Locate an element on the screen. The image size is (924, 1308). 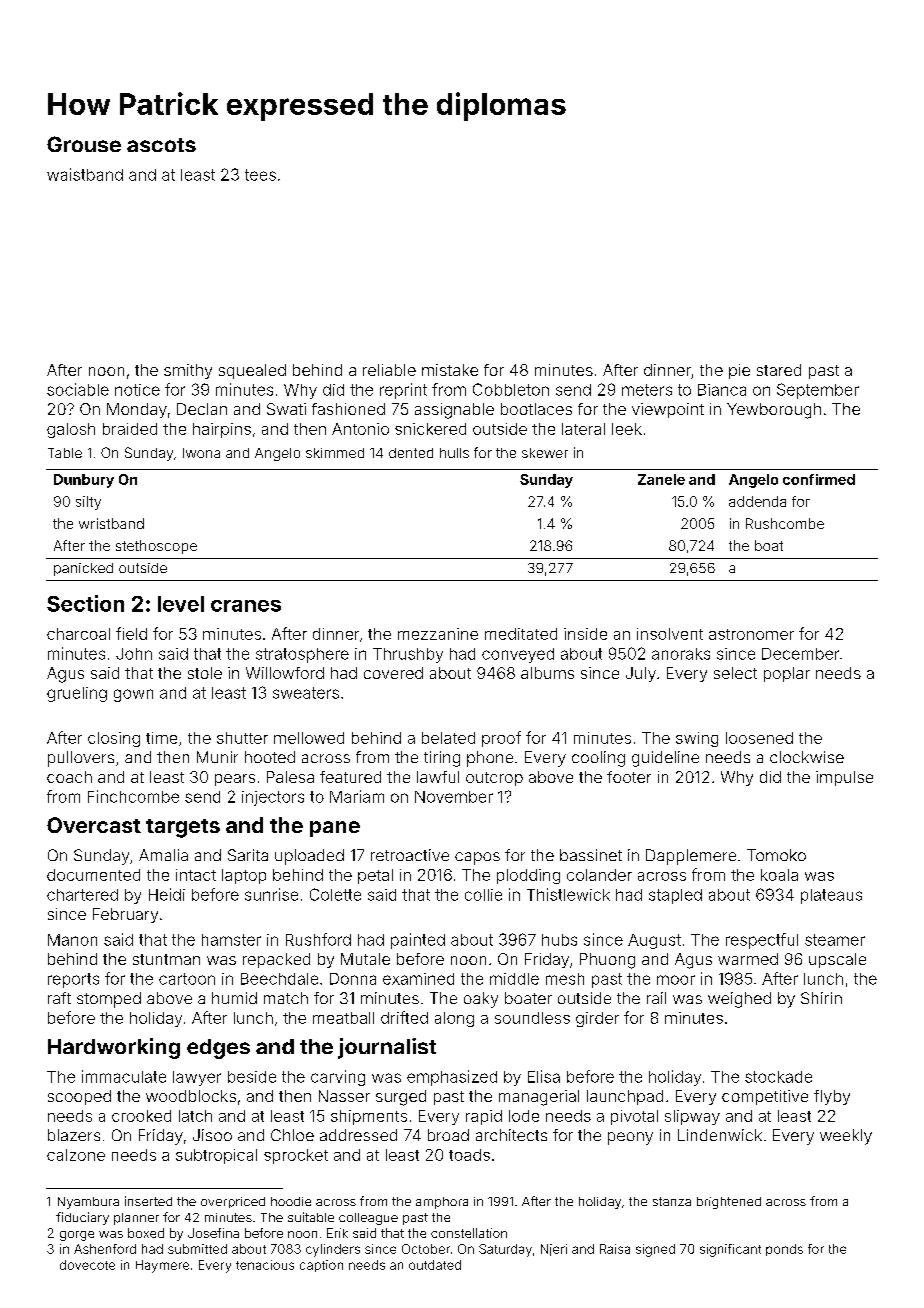
inserted is located at coordinates (148, 1201).
